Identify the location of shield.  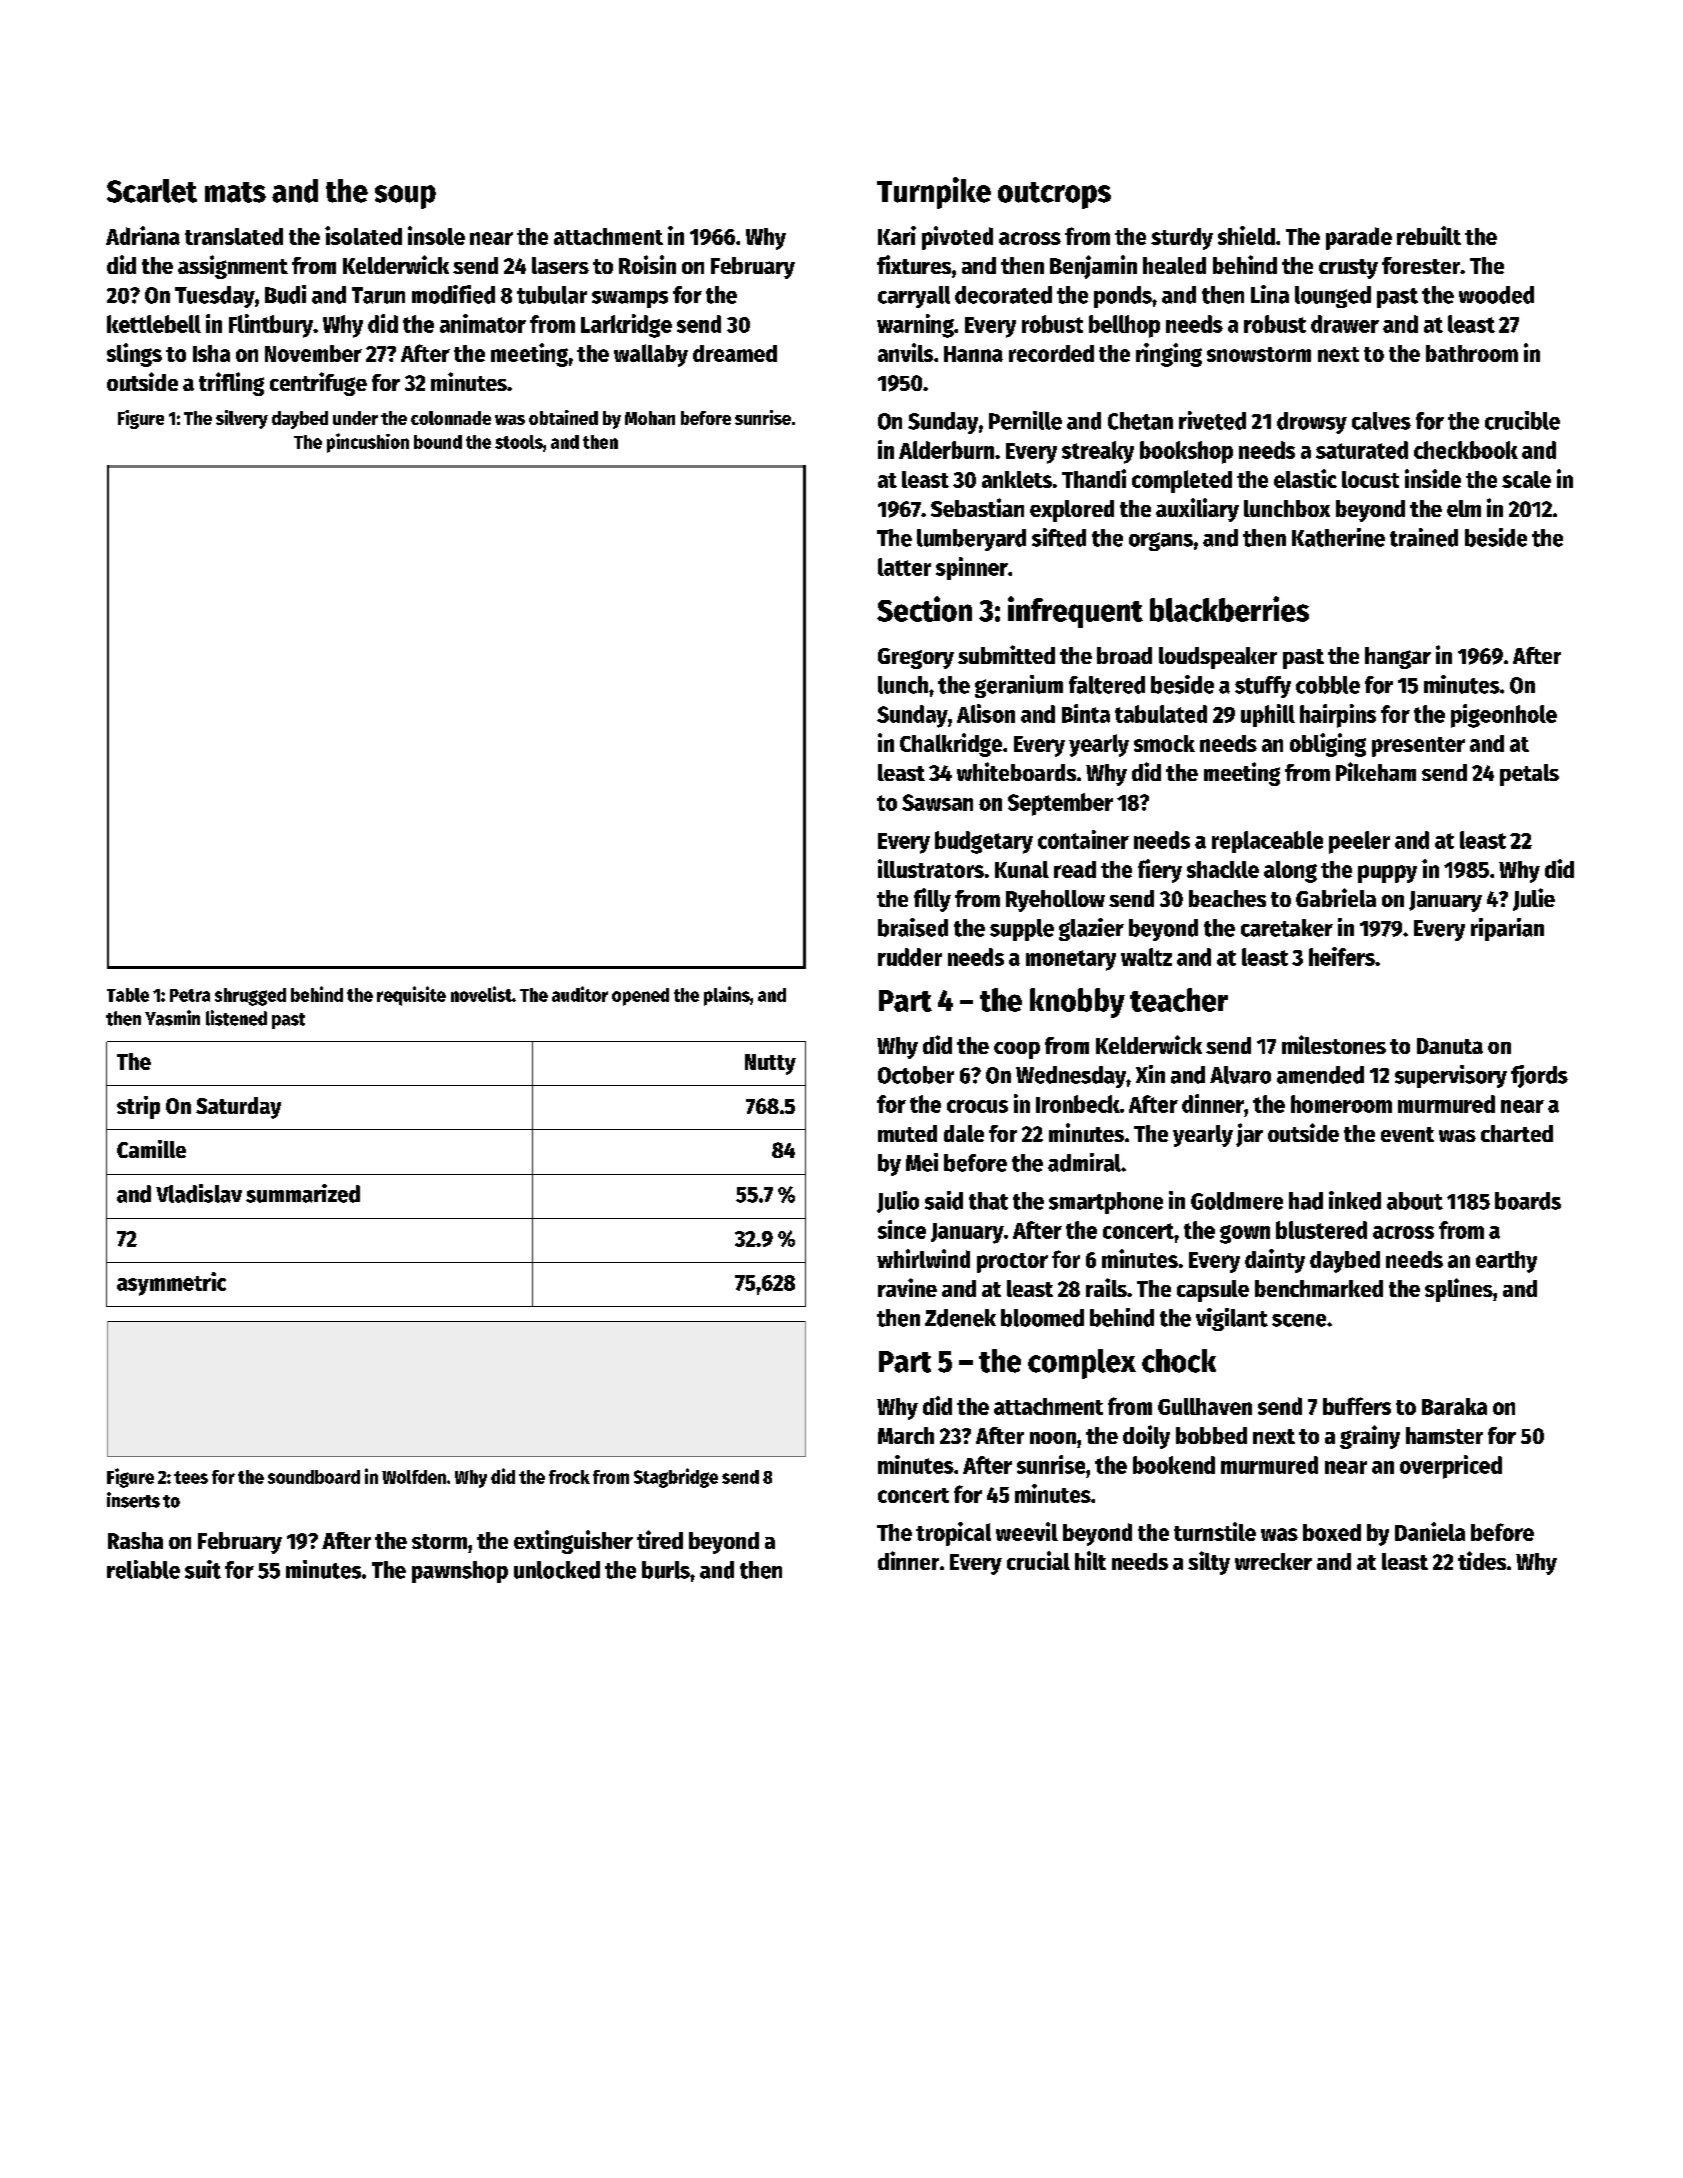
(1246, 235).
